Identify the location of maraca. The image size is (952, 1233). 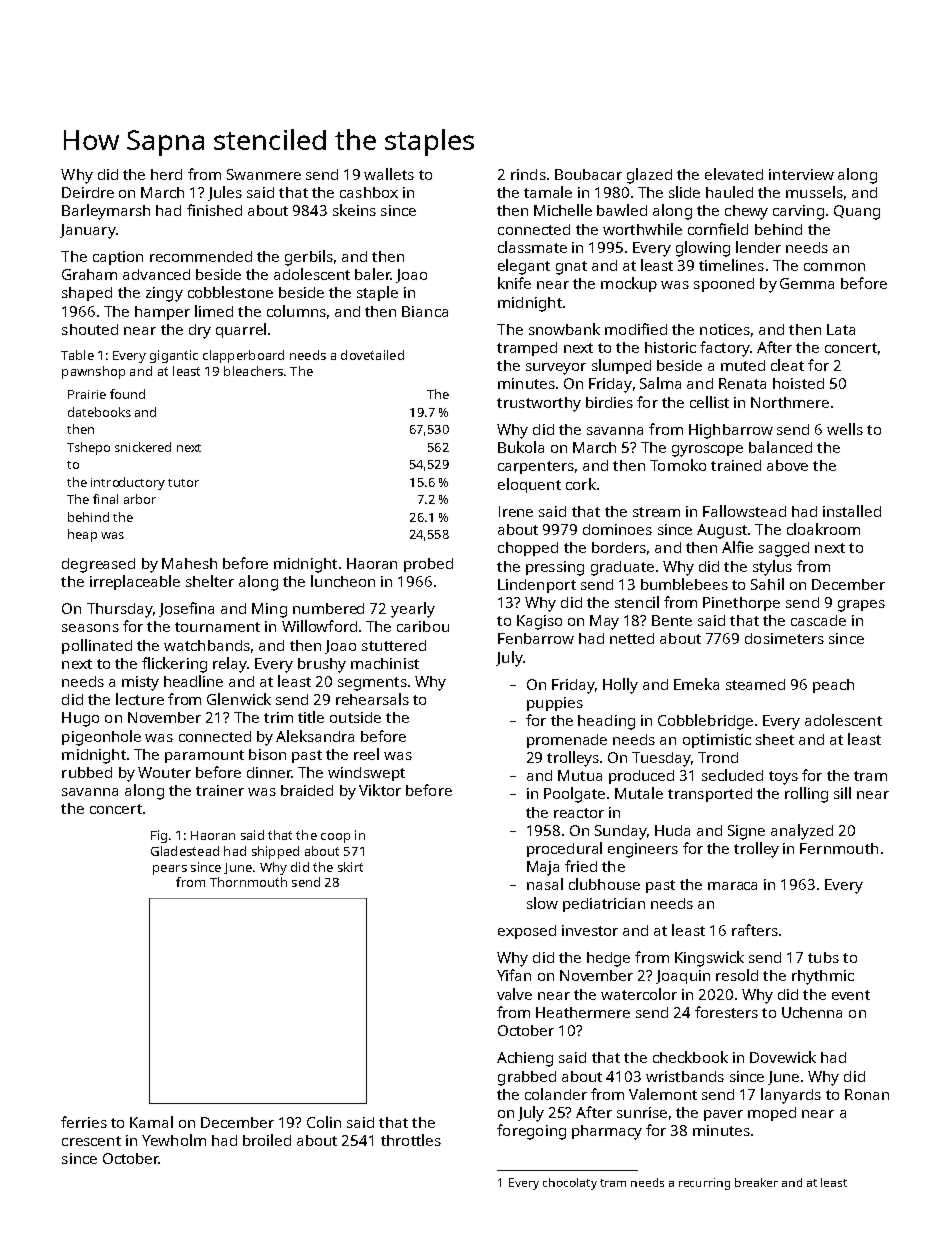
(732, 886).
